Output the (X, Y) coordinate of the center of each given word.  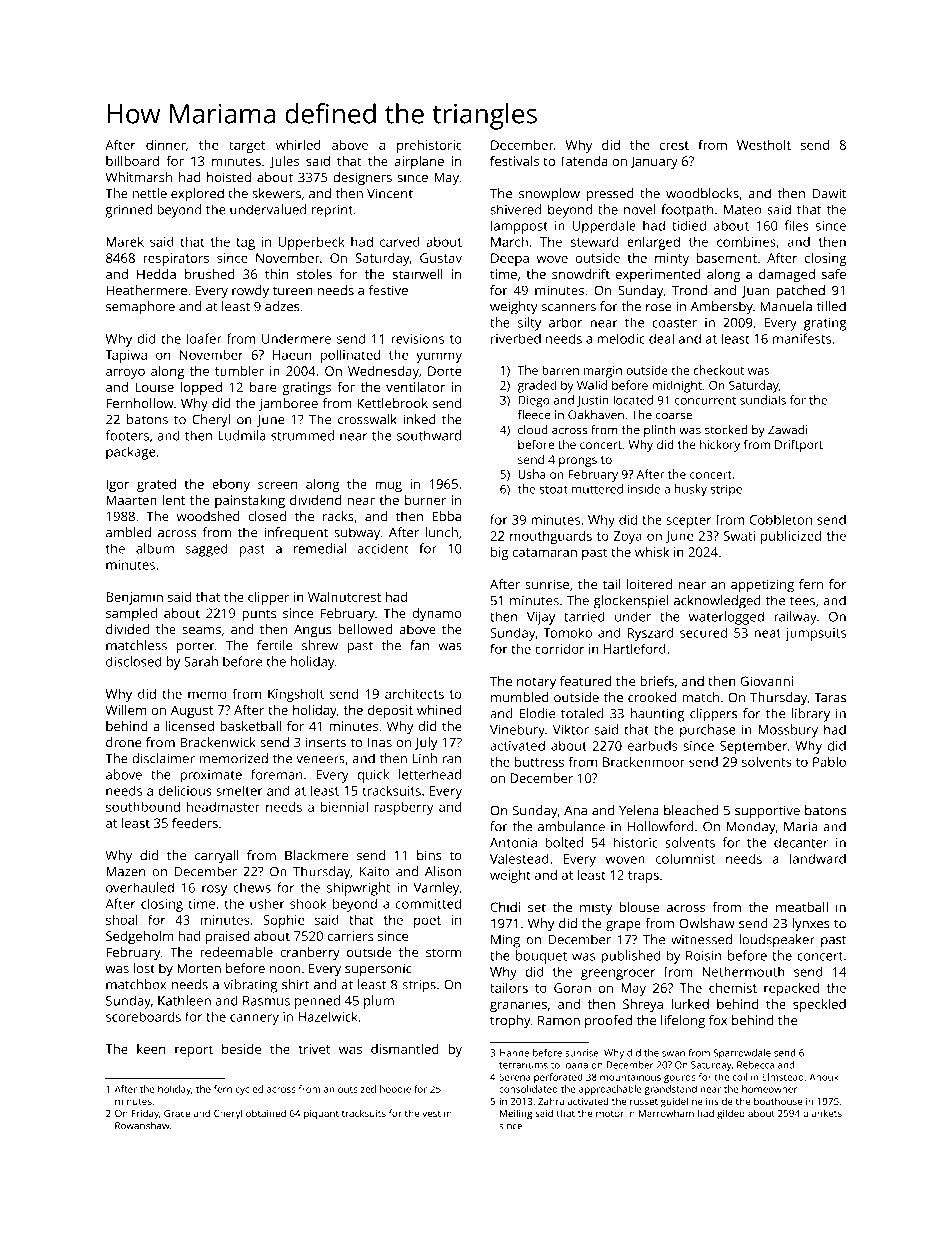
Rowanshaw (142, 1125)
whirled (298, 144)
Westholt (764, 145)
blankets (822, 1113)
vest (431, 1114)
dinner (166, 145)
